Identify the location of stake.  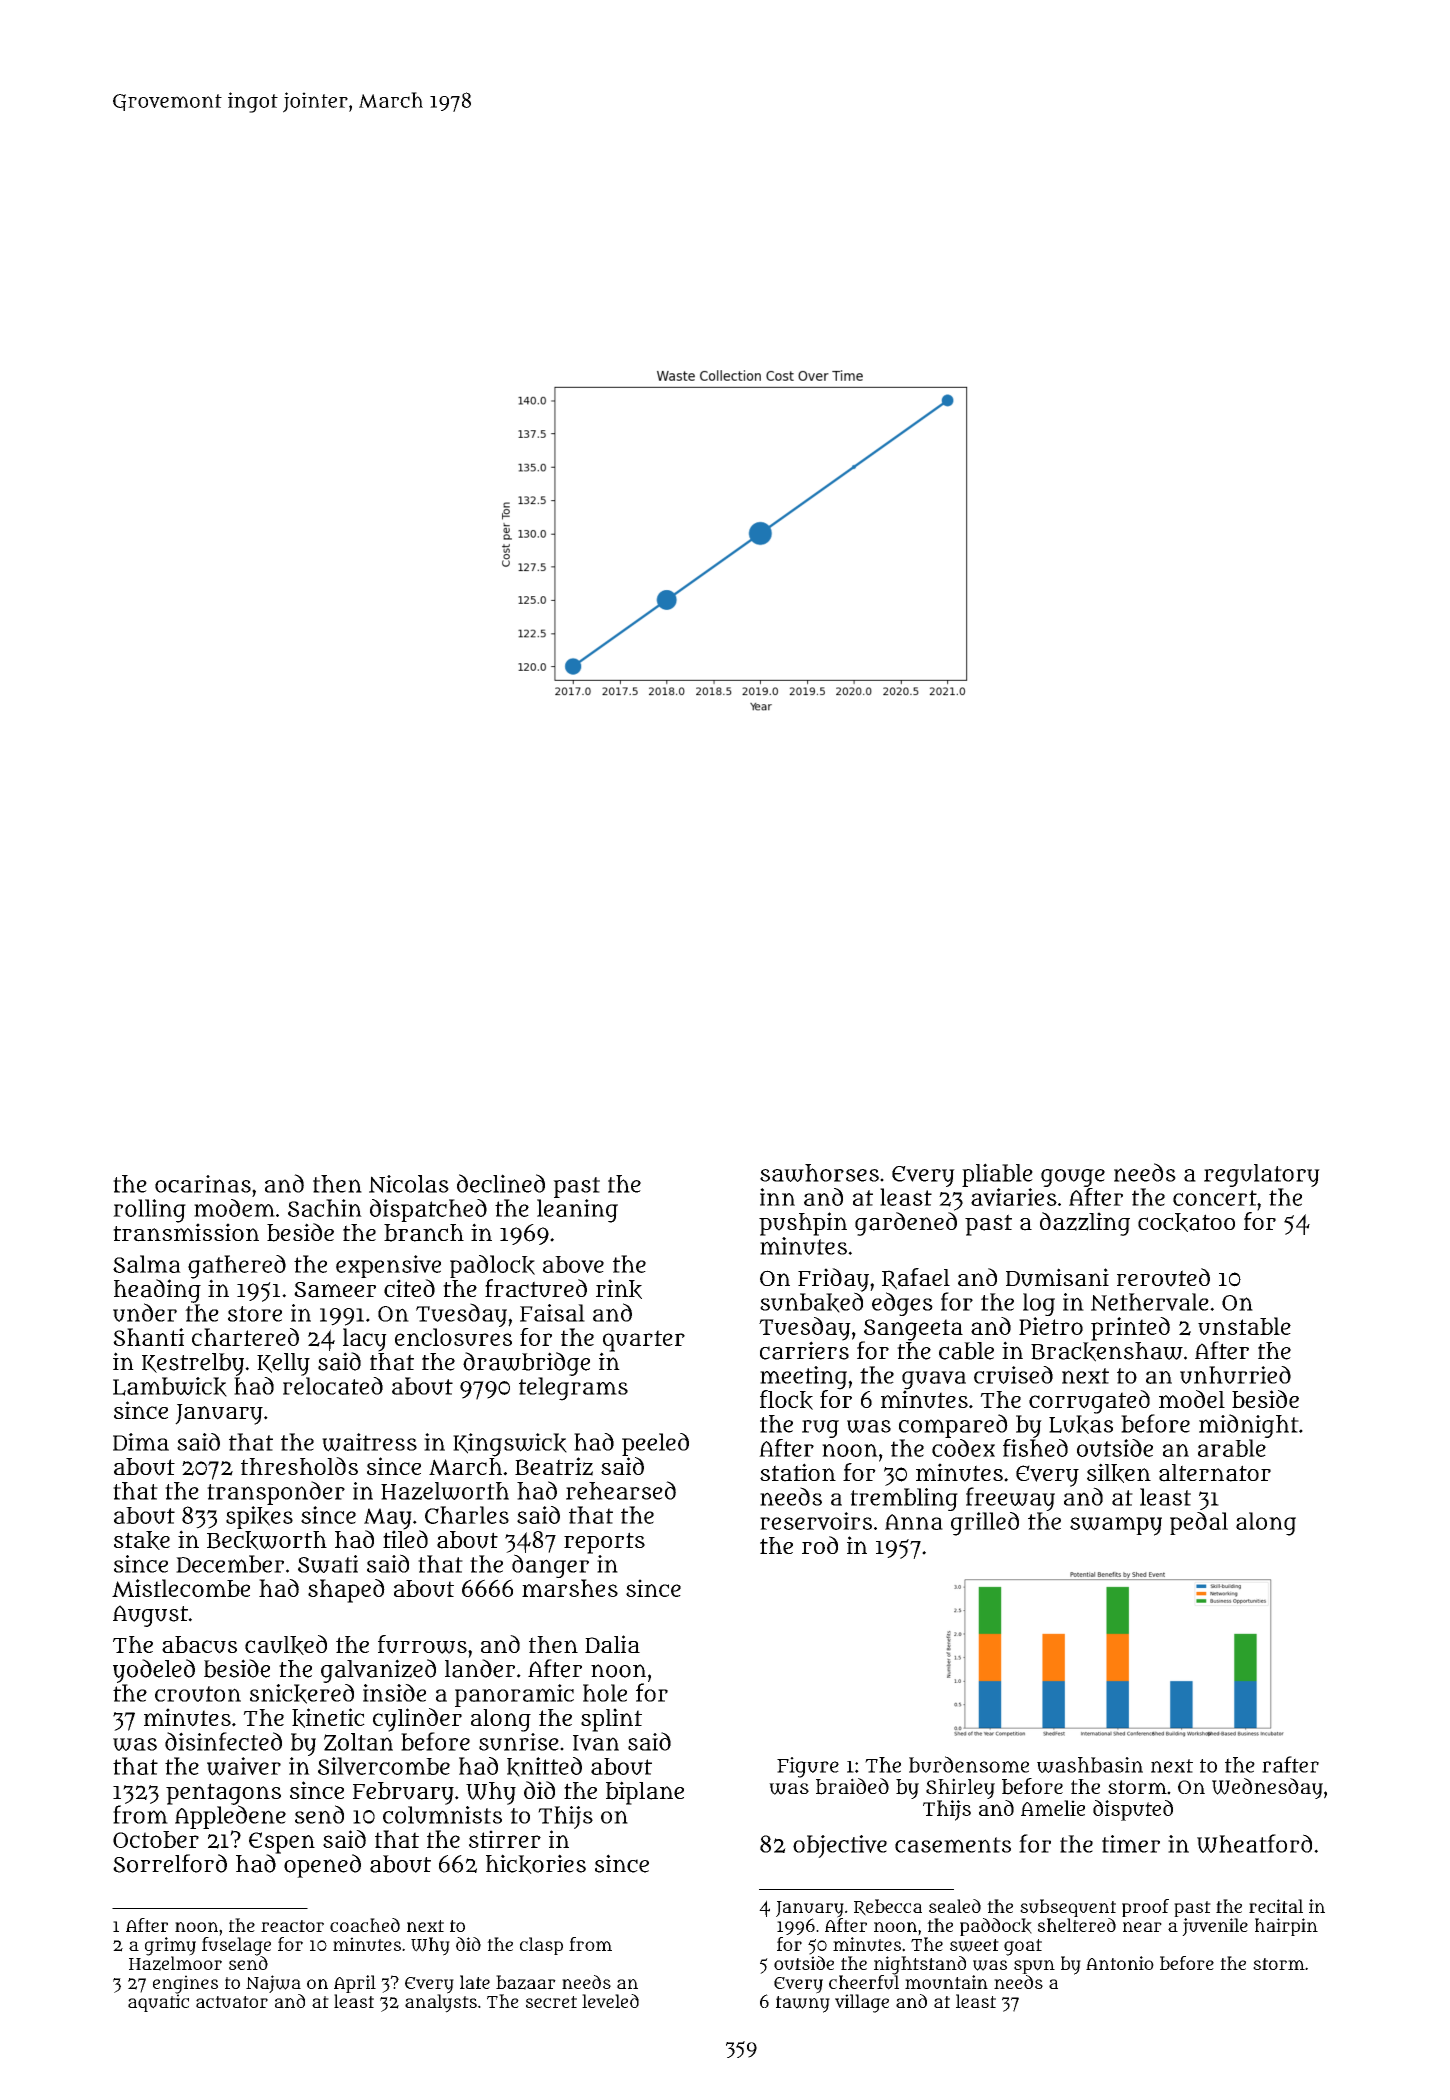
(142, 1540).
